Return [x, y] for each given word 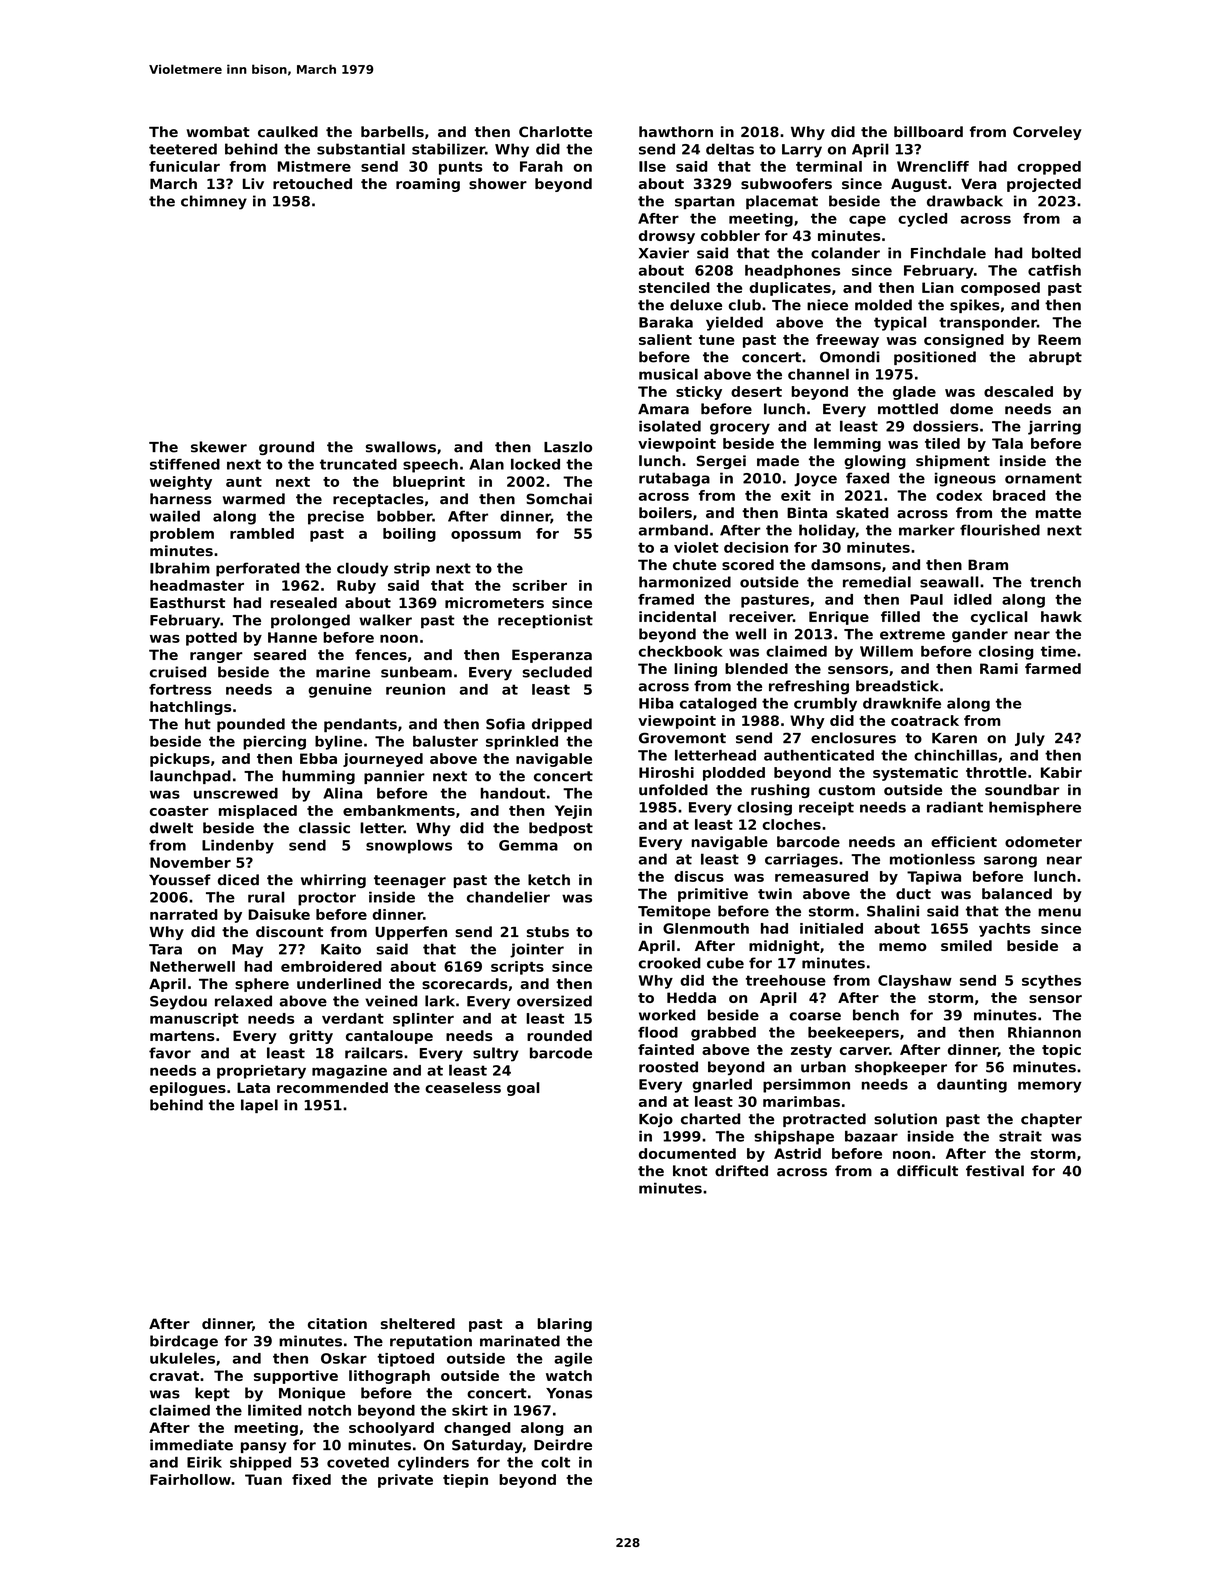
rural [266, 897]
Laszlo [568, 447]
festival [995, 1171]
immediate [191, 1445]
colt [555, 1462]
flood [658, 1032]
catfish [1054, 270]
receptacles [378, 500]
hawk [1061, 616]
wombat [218, 131]
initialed [831, 928]
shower [498, 183]
